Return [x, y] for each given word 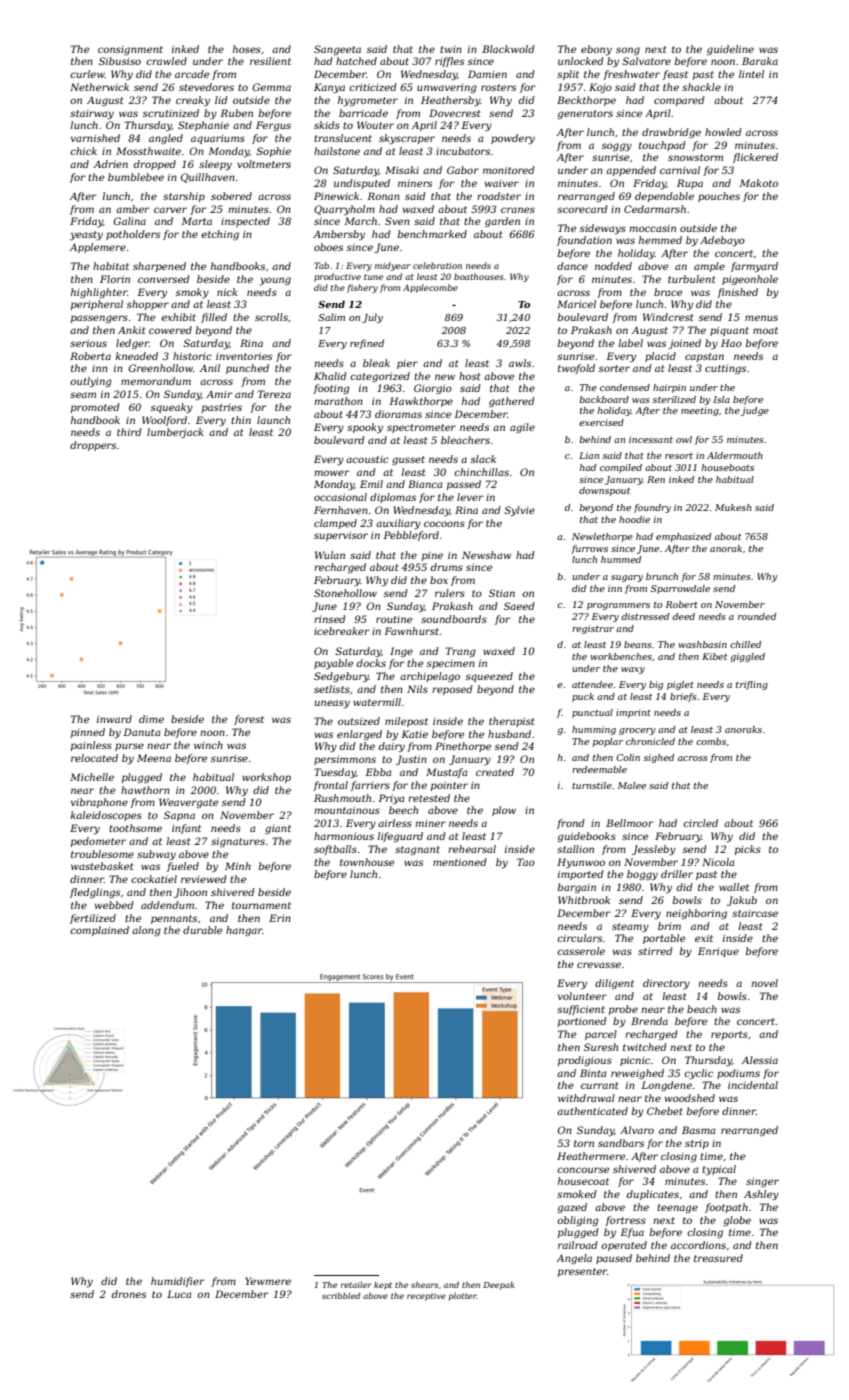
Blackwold [508, 49]
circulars [579, 938]
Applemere [98, 248]
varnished [95, 138]
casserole [581, 951]
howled [723, 132]
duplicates [653, 1195]
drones [129, 1294]
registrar [593, 629]
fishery [362, 288]
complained [99, 931]
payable [333, 664]
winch [208, 745]
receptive [426, 1297]
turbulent [691, 279]
